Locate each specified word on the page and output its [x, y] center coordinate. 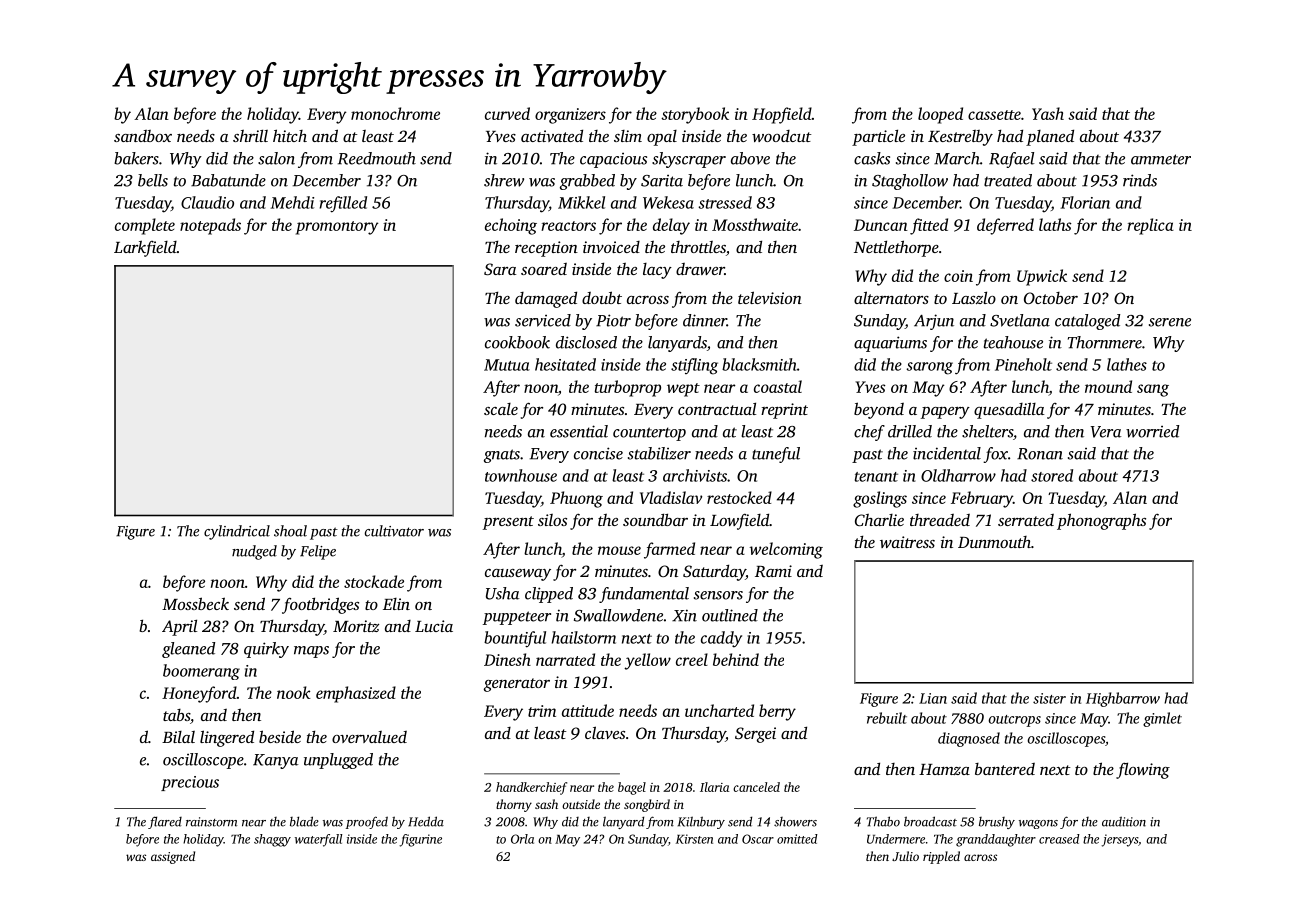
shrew [504, 180]
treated [1008, 180]
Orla [522, 839]
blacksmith [759, 364]
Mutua [507, 365]
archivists [695, 475]
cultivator [394, 531]
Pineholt [1023, 364]
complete [145, 226]
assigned [173, 857]
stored [1052, 475]
